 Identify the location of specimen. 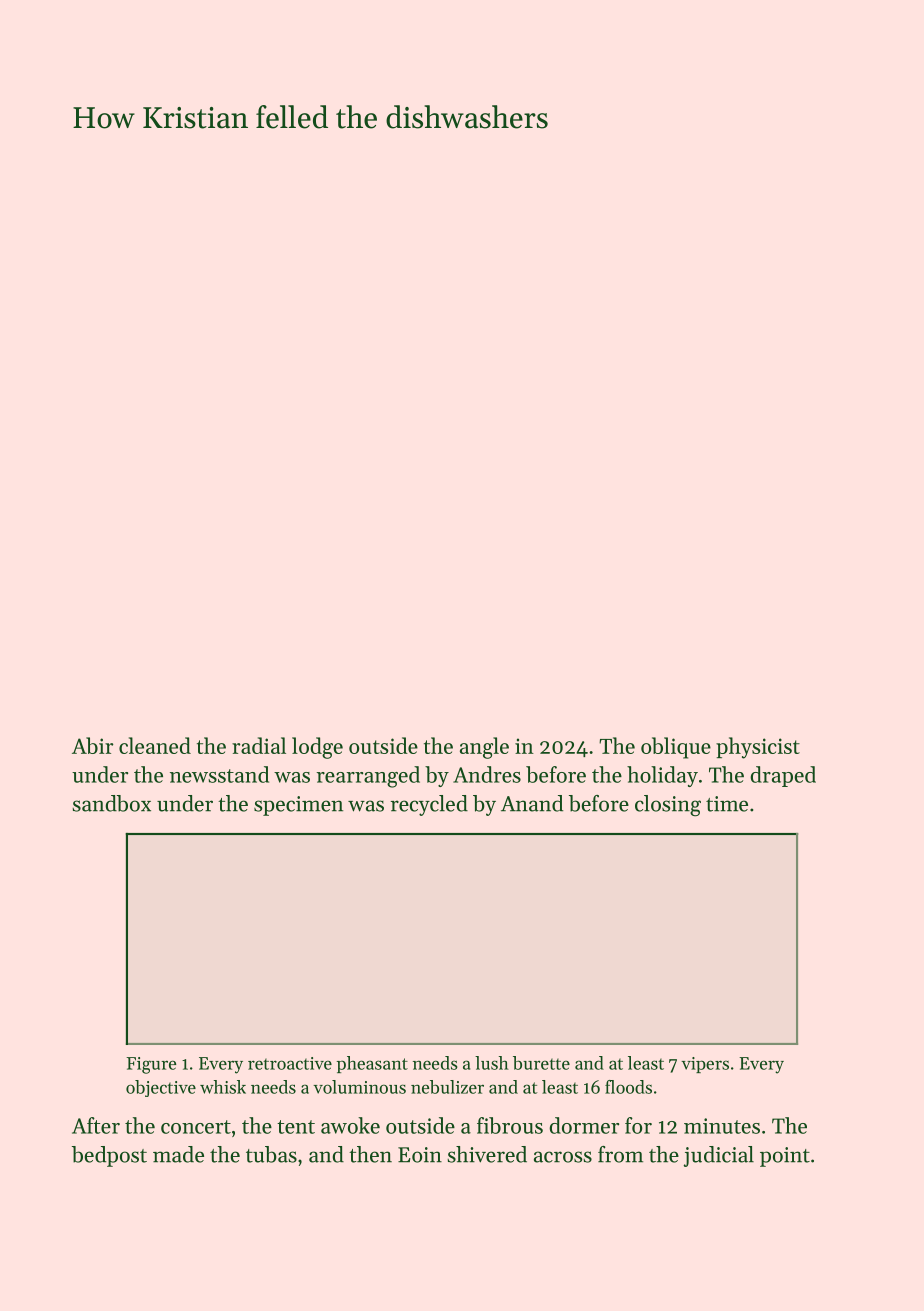
(298, 806).
